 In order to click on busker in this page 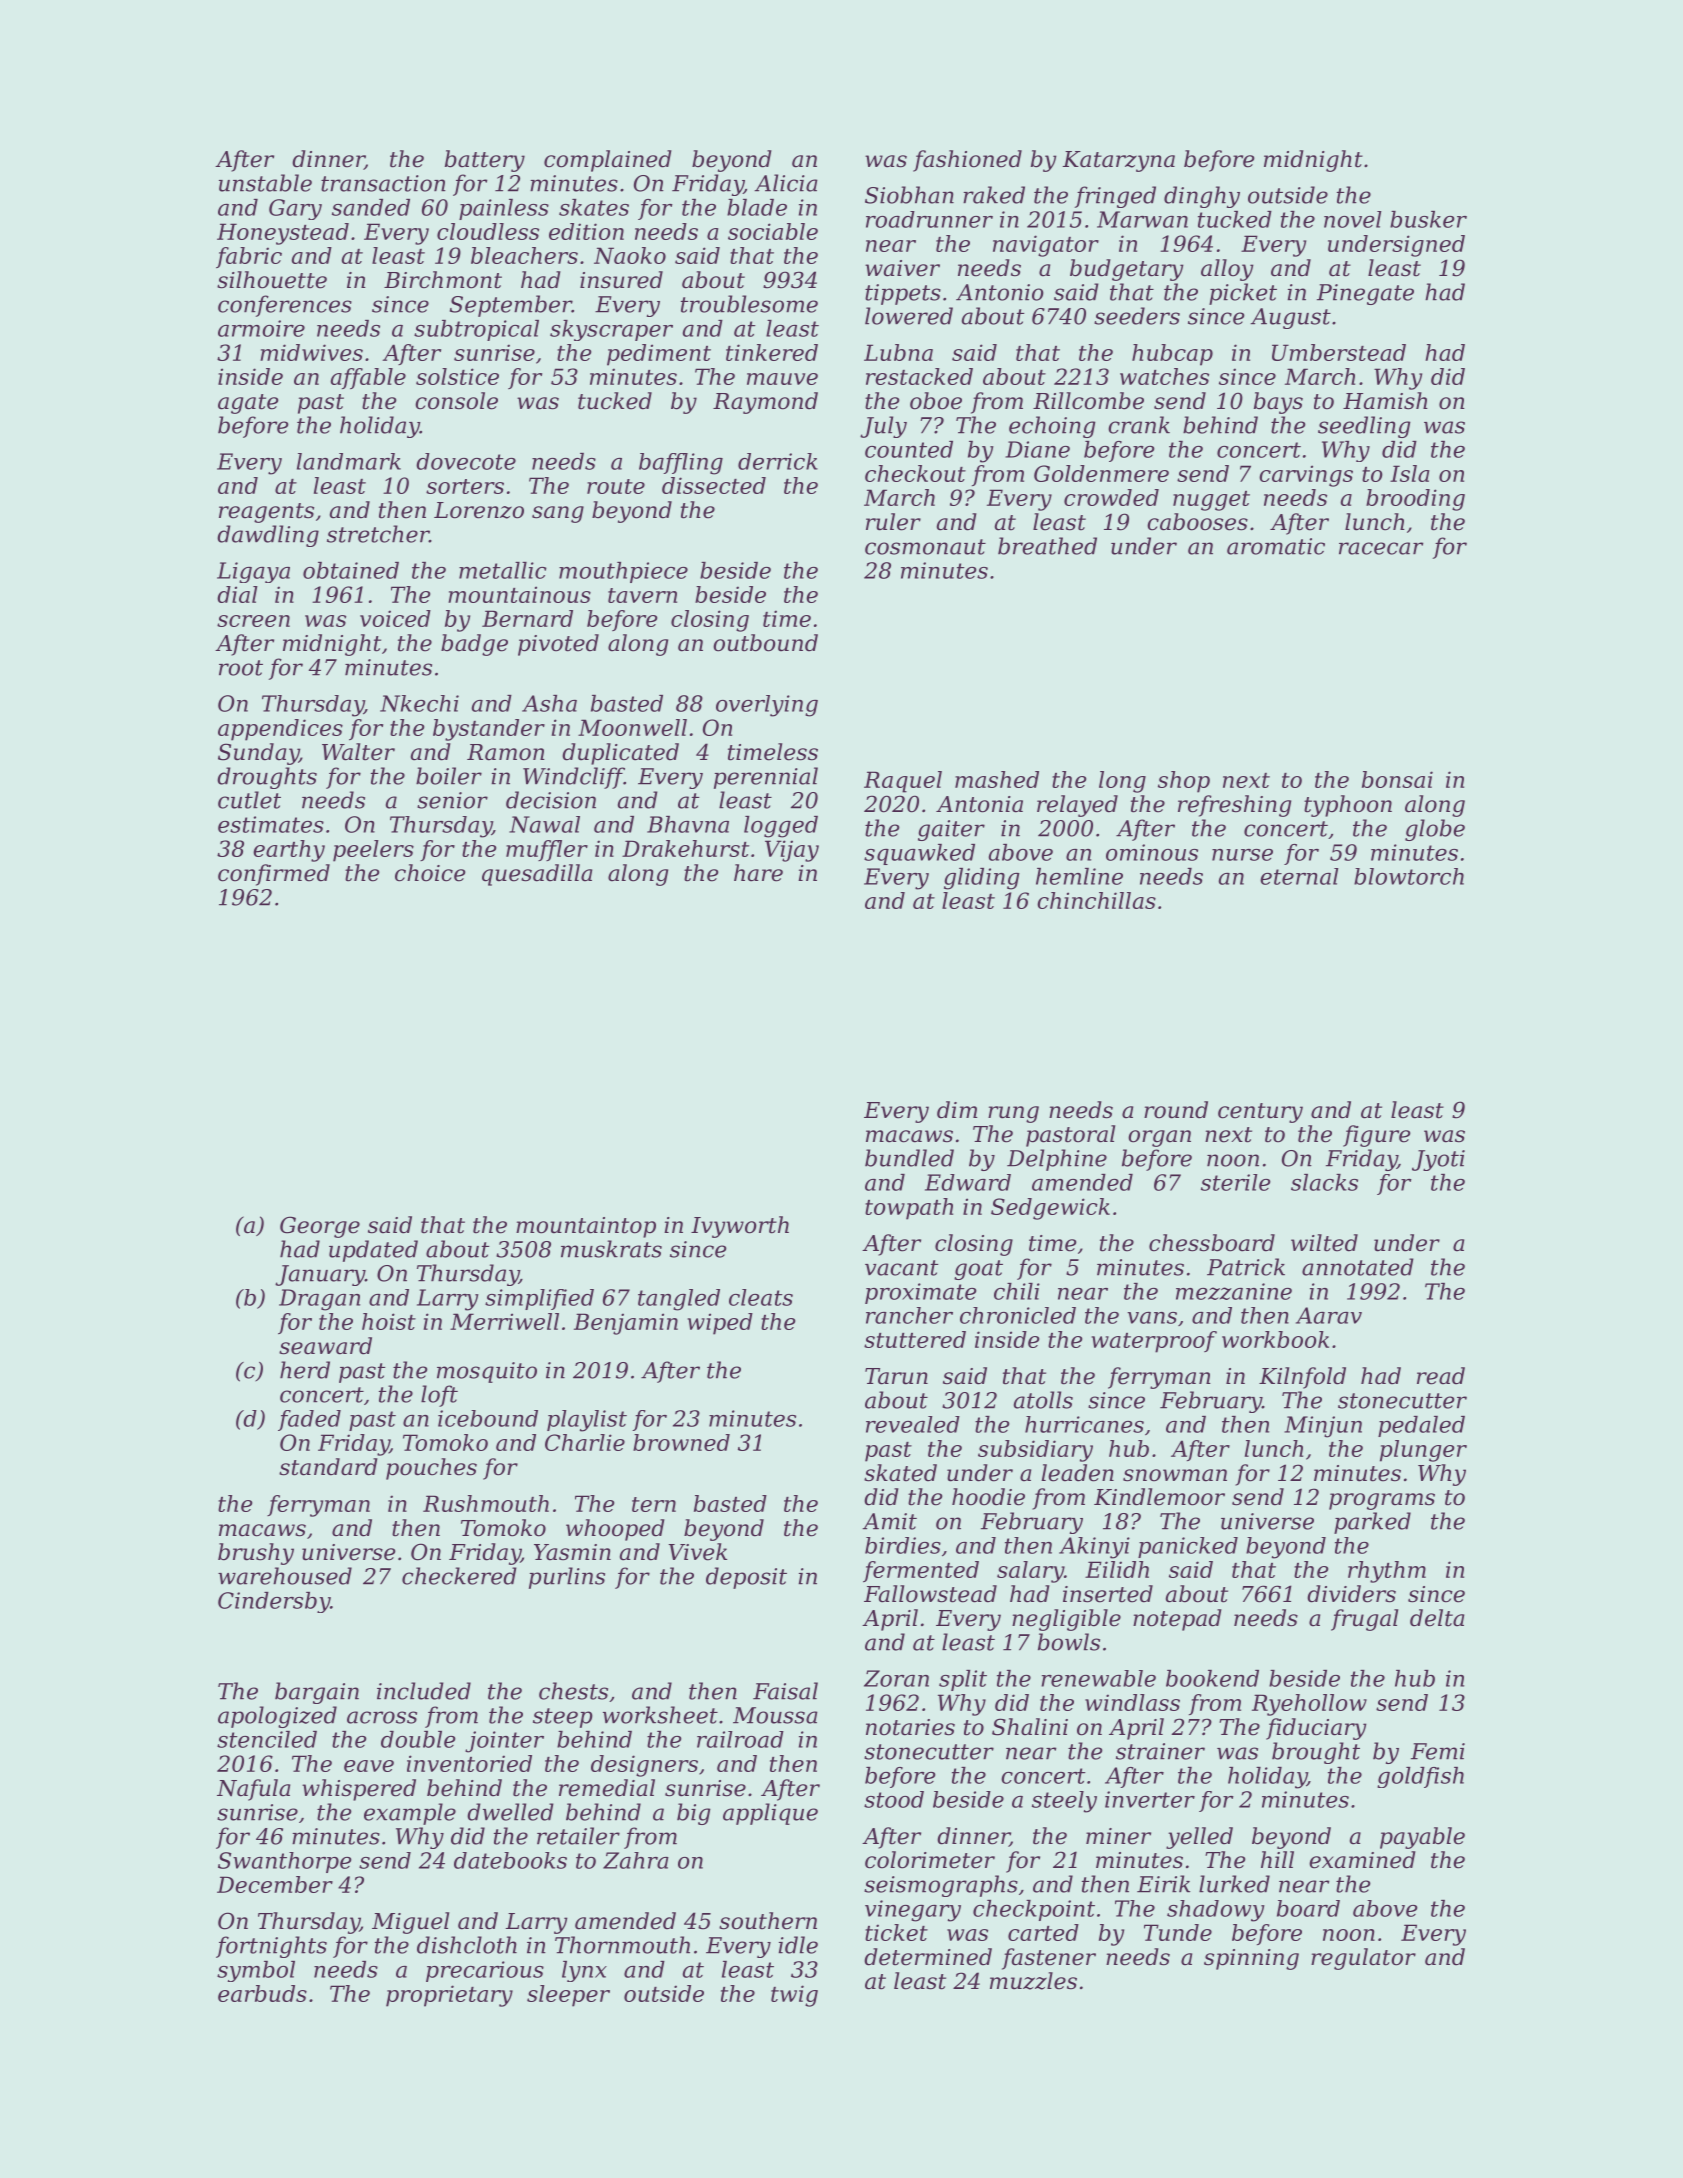, I will do `click(1428, 219)`.
